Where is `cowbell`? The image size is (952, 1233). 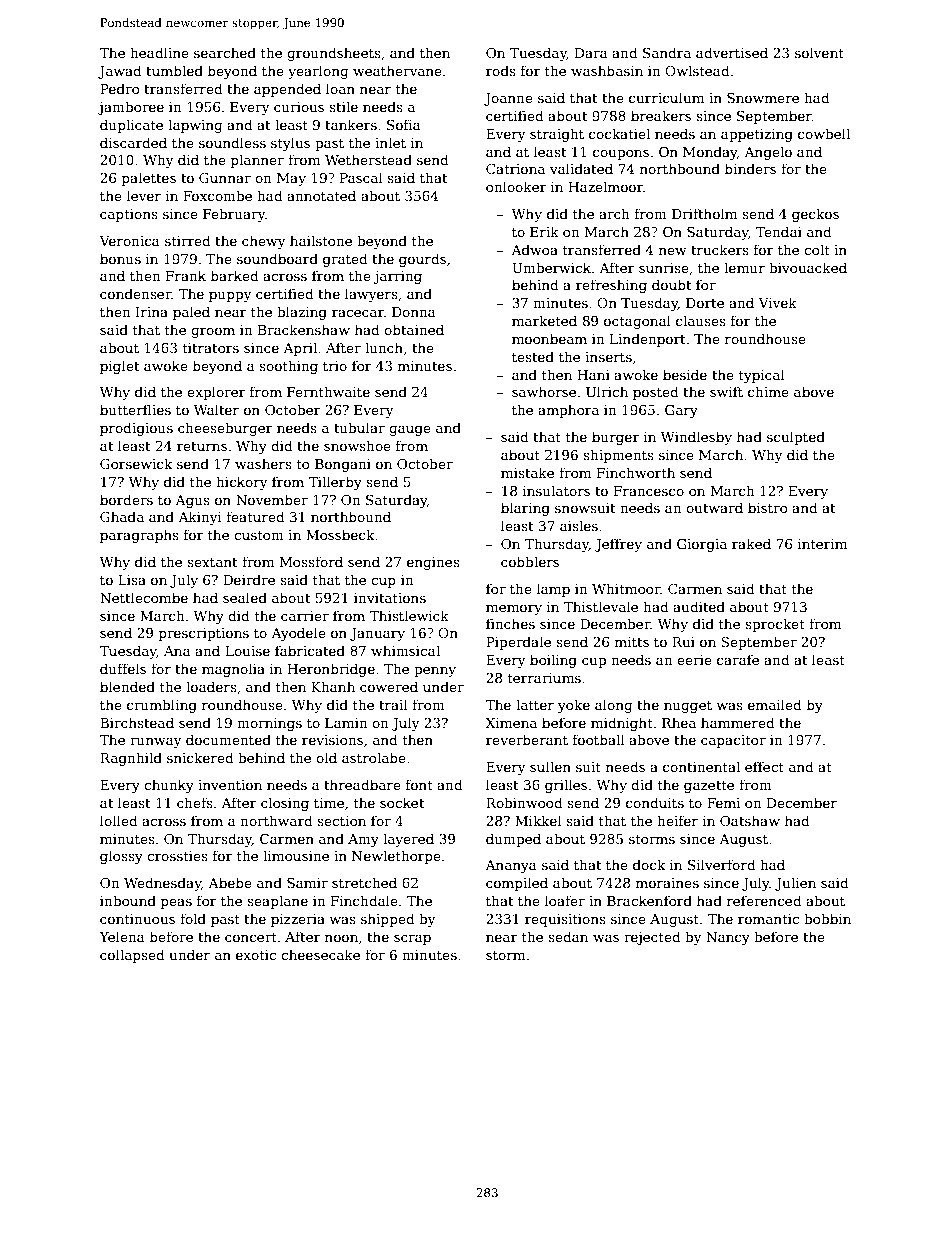 cowbell is located at coordinates (824, 133).
